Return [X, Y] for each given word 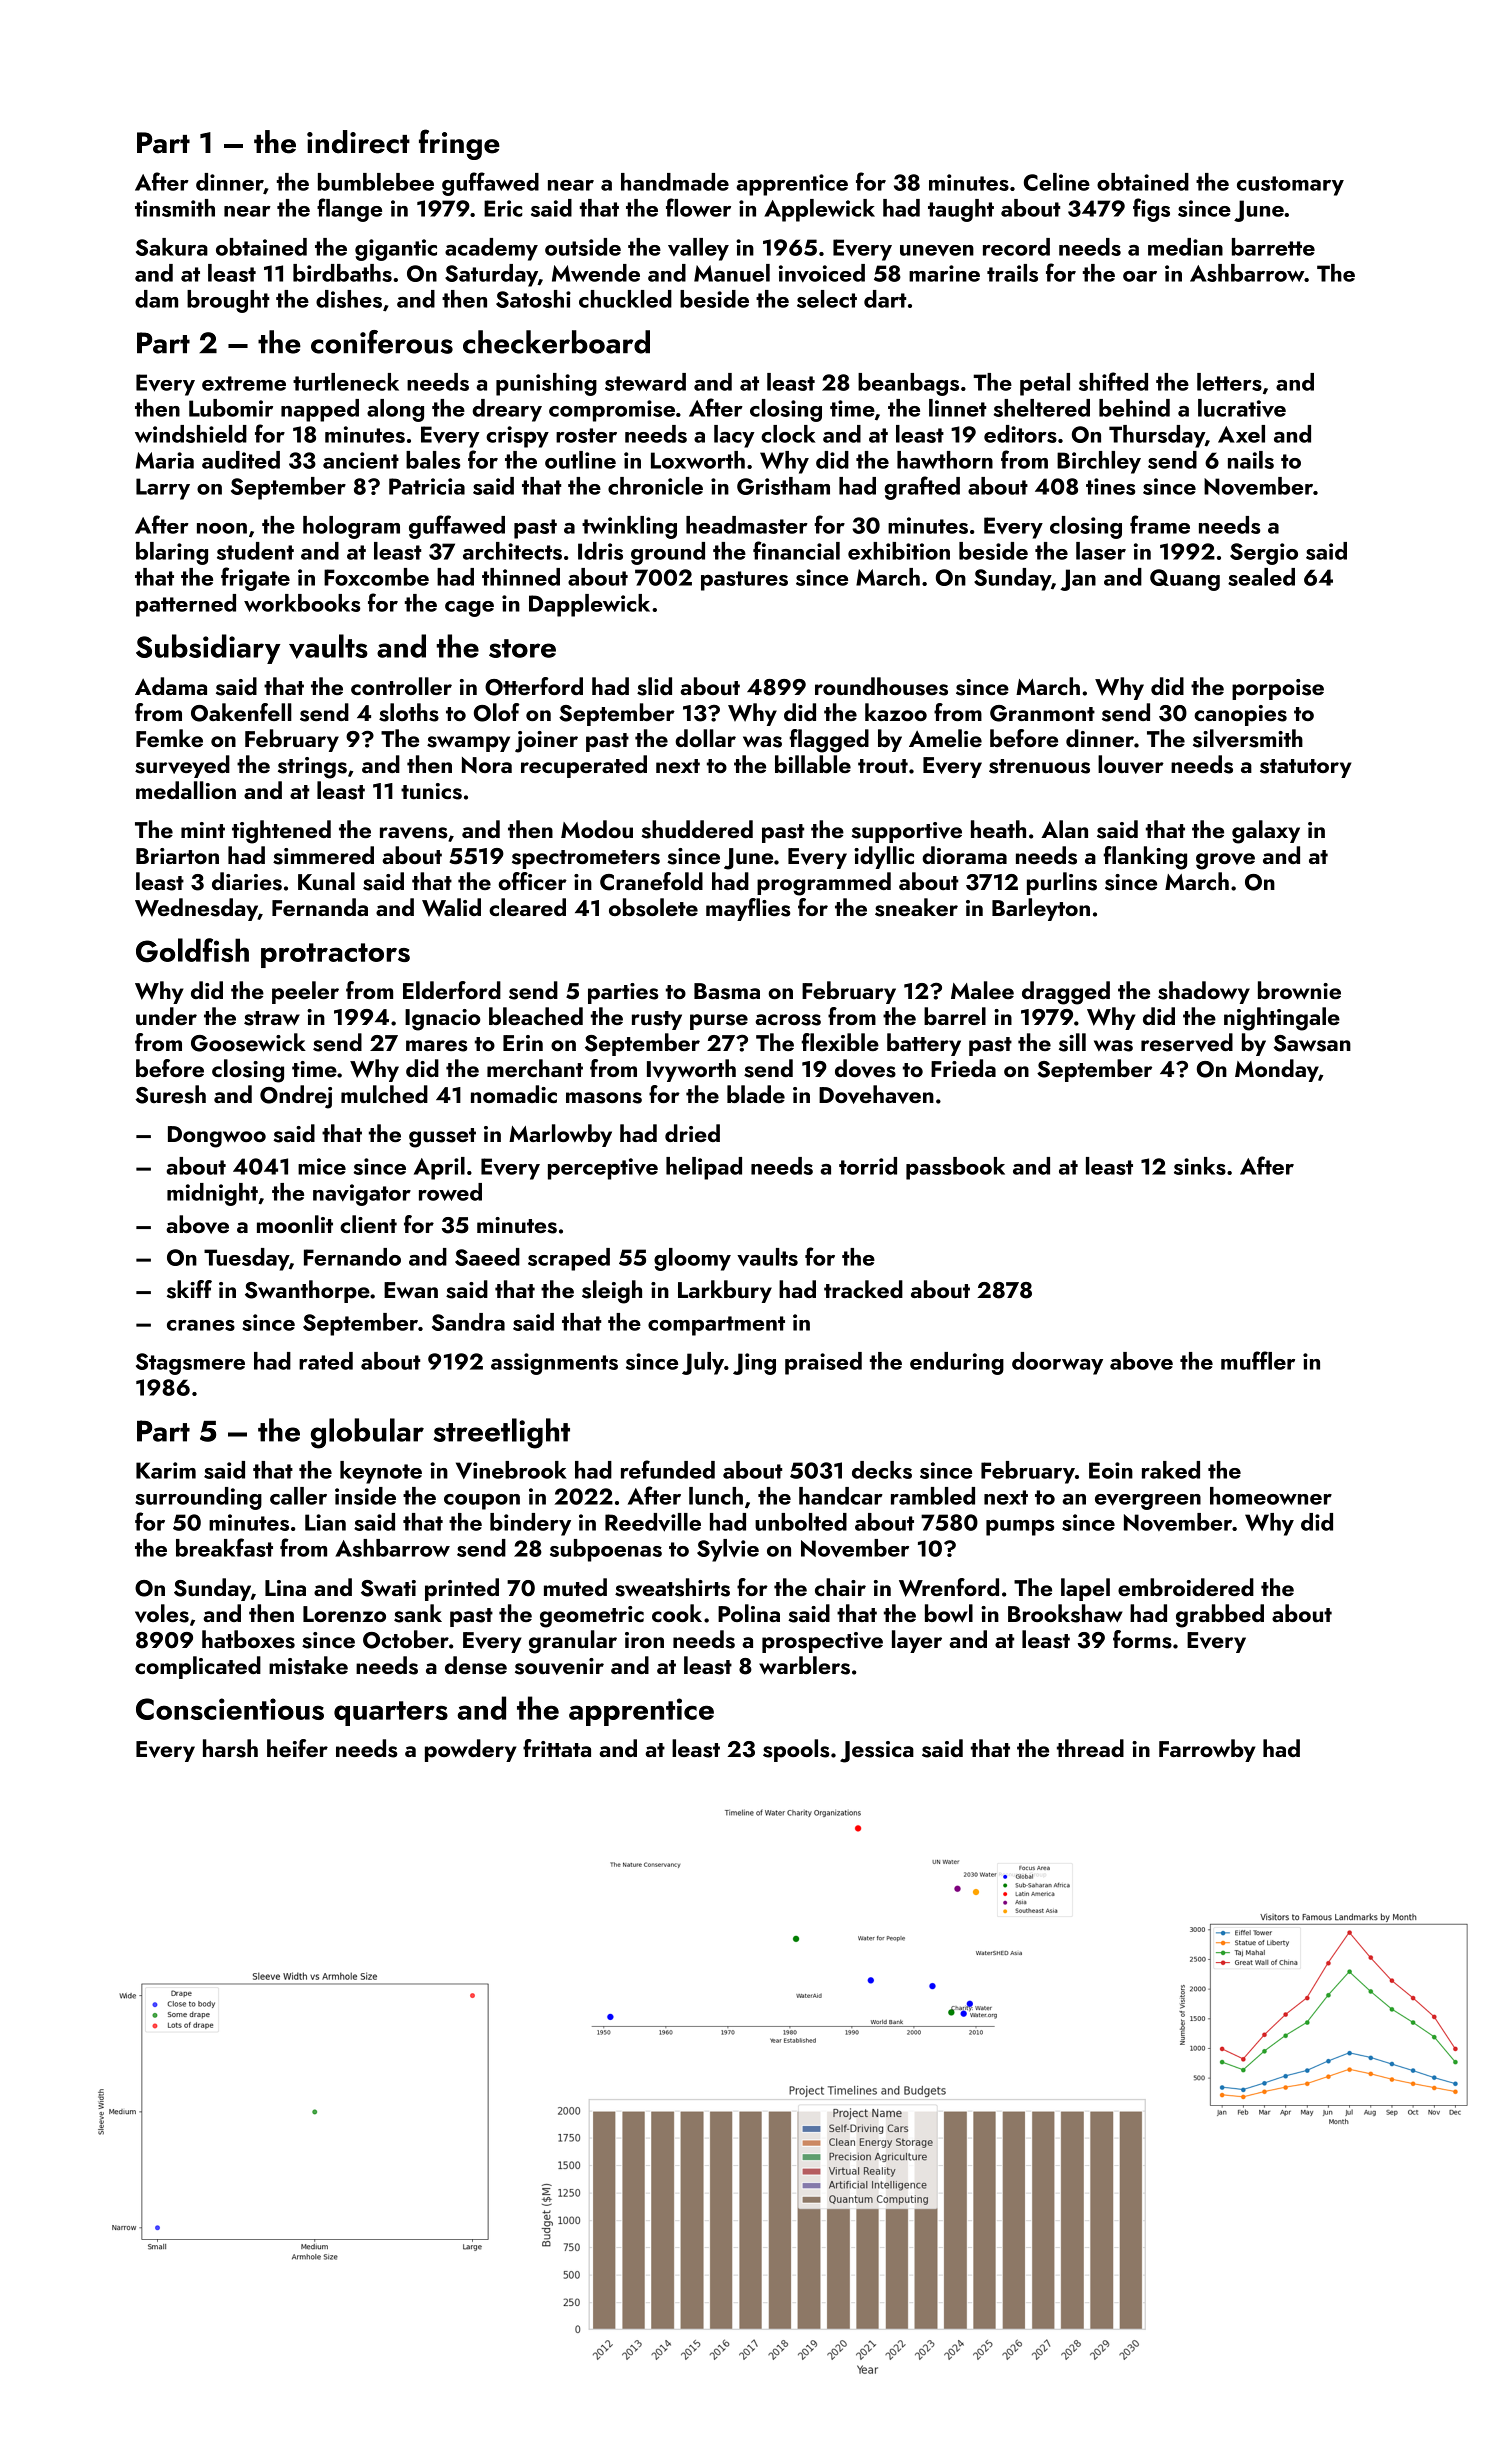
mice [322, 1166]
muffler [1258, 1360]
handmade [675, 182]
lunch [716, 1496]
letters [1229, 382]
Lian [325, 1522]
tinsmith [175, 208]
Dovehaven [876, 1094]
